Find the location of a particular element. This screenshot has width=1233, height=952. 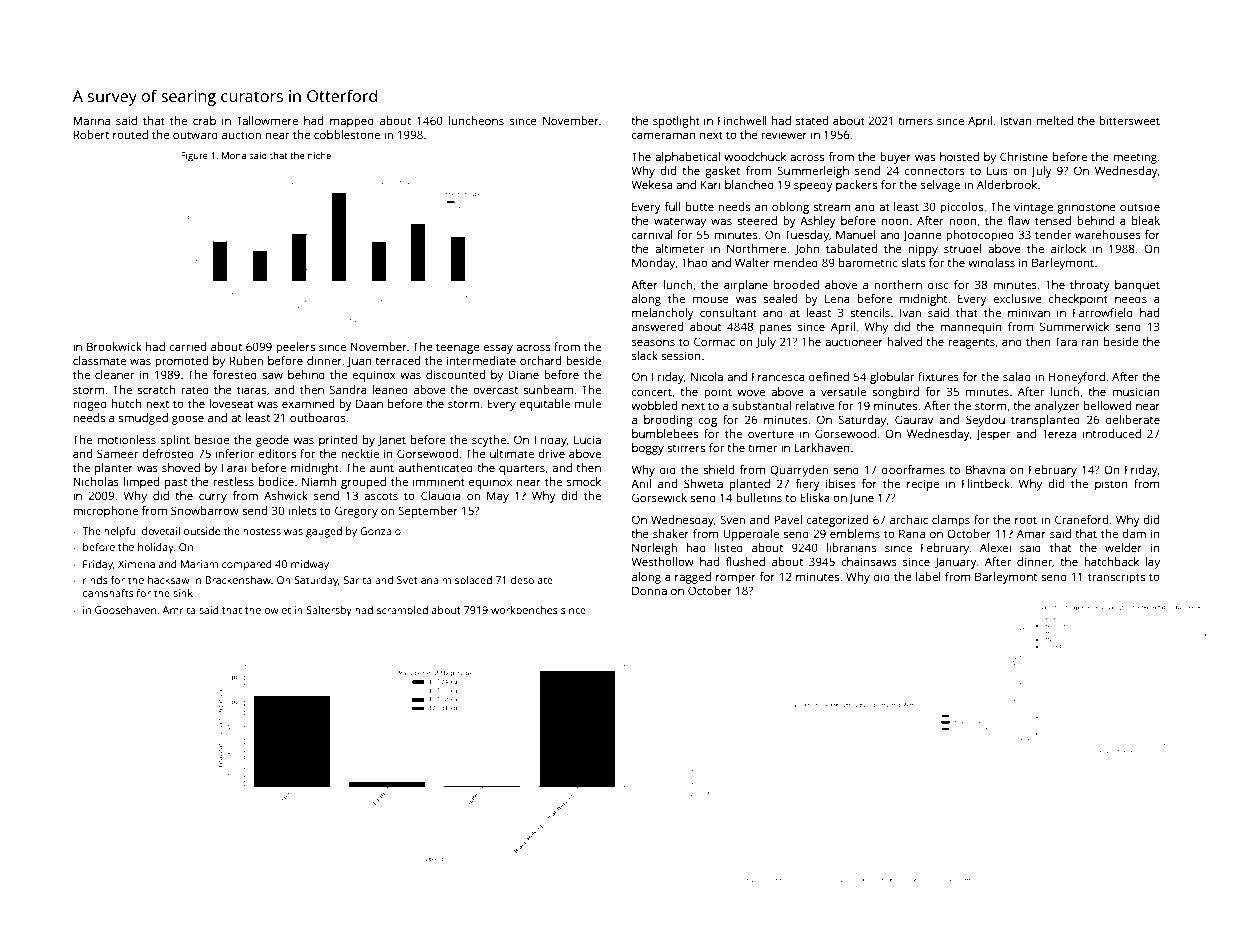

examined is located at coordinates (308, 403).
